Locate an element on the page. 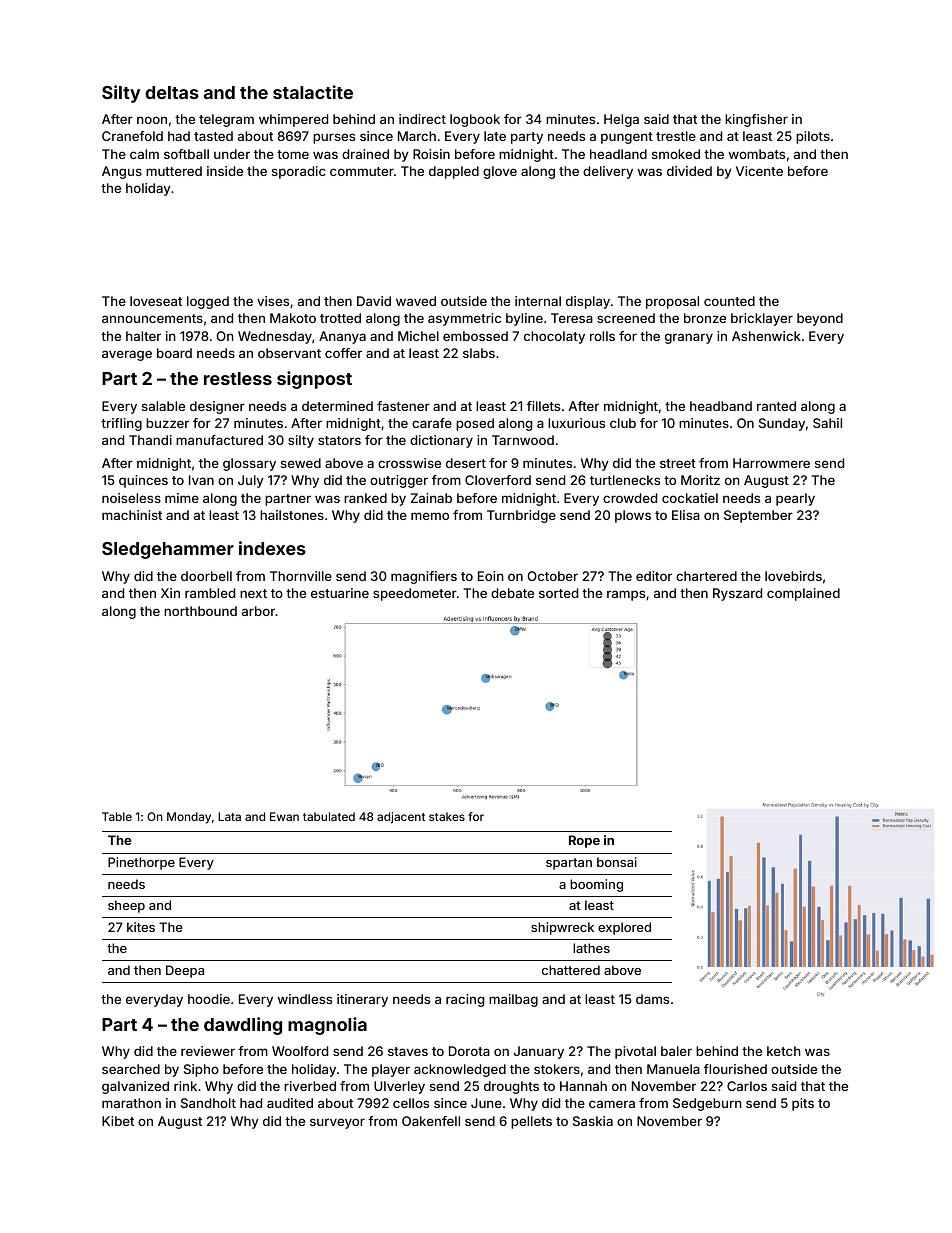  Ryszard is located at coordinates (737, 594).
